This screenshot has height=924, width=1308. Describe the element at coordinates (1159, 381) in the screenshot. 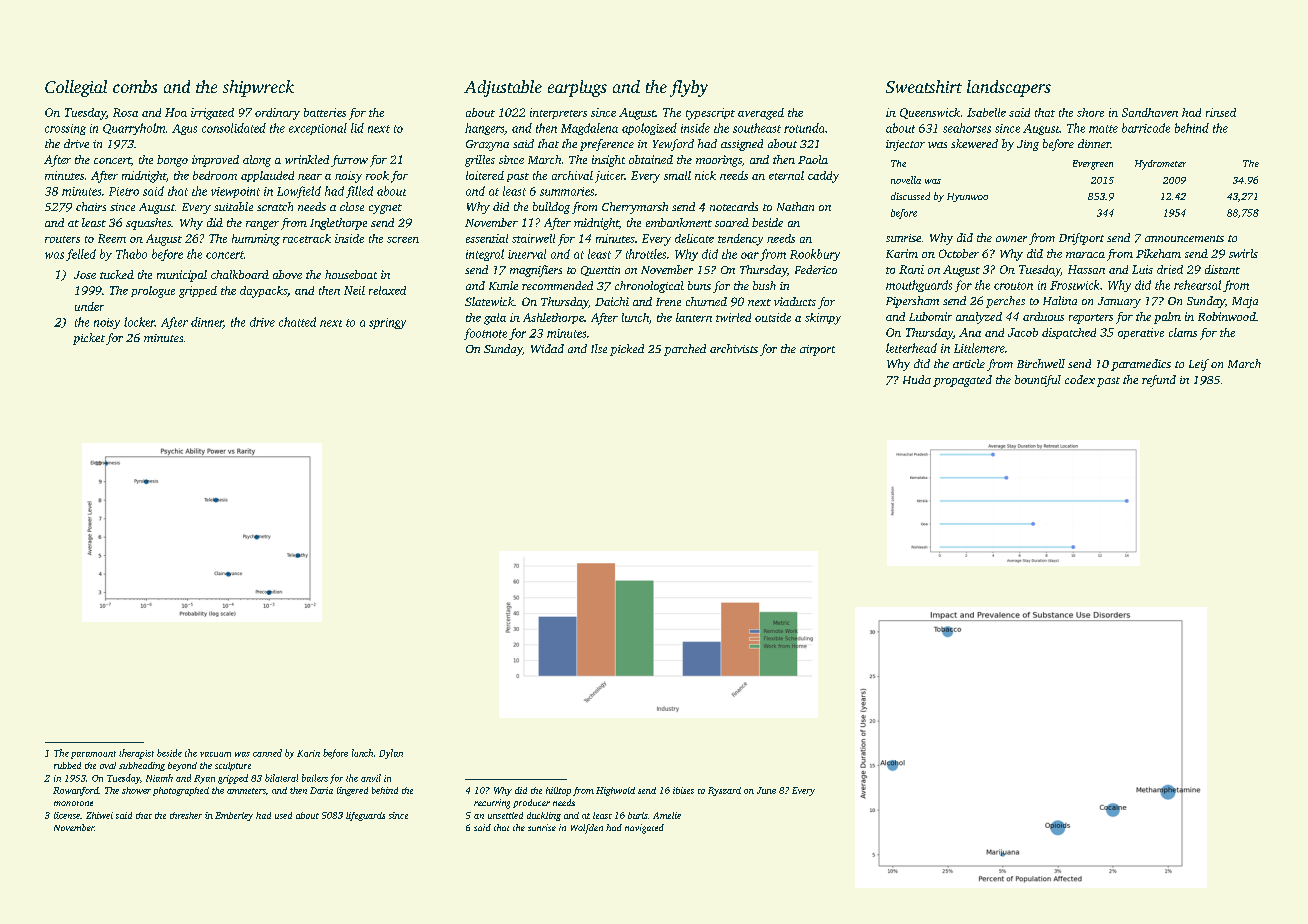

I see `refund` at that location.
